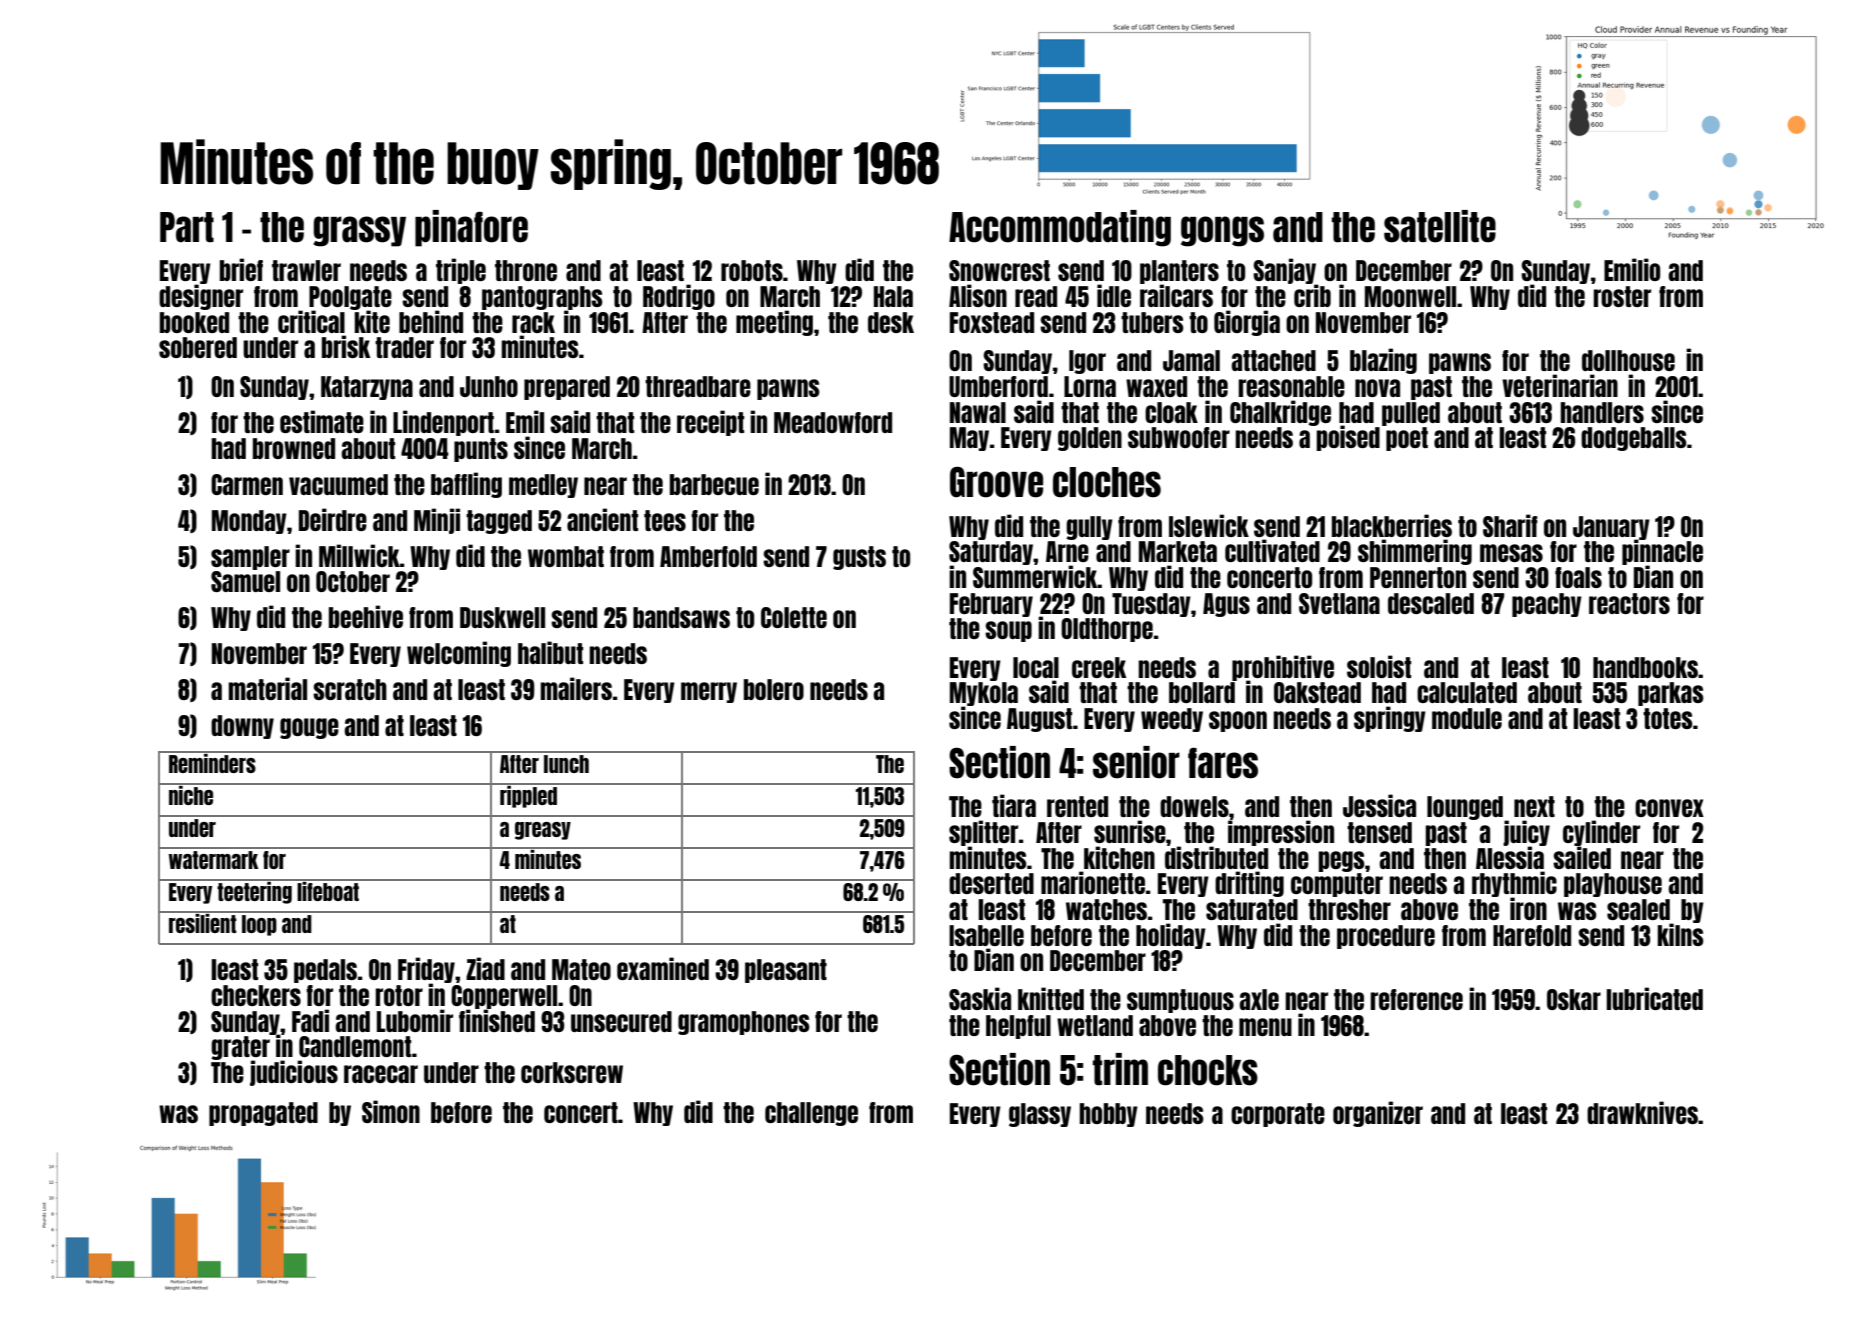  What do you see at coordinates (1514, 884) in the screenshot?
I see `rhythmic` at bounding box center [1514, 884].
